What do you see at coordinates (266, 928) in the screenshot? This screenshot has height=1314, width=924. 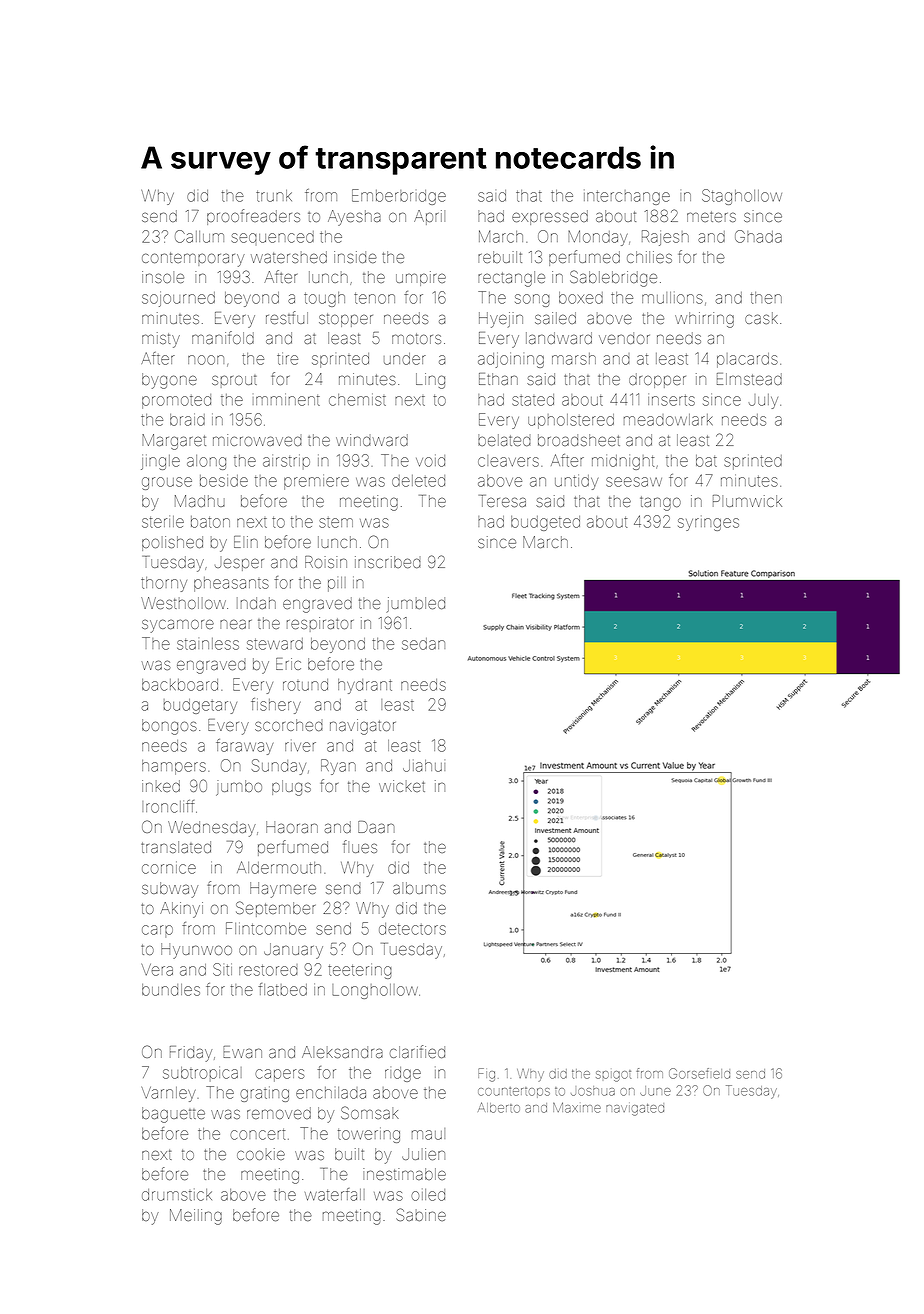 I see `Flintcombe` at bounding box center [266, 928].
